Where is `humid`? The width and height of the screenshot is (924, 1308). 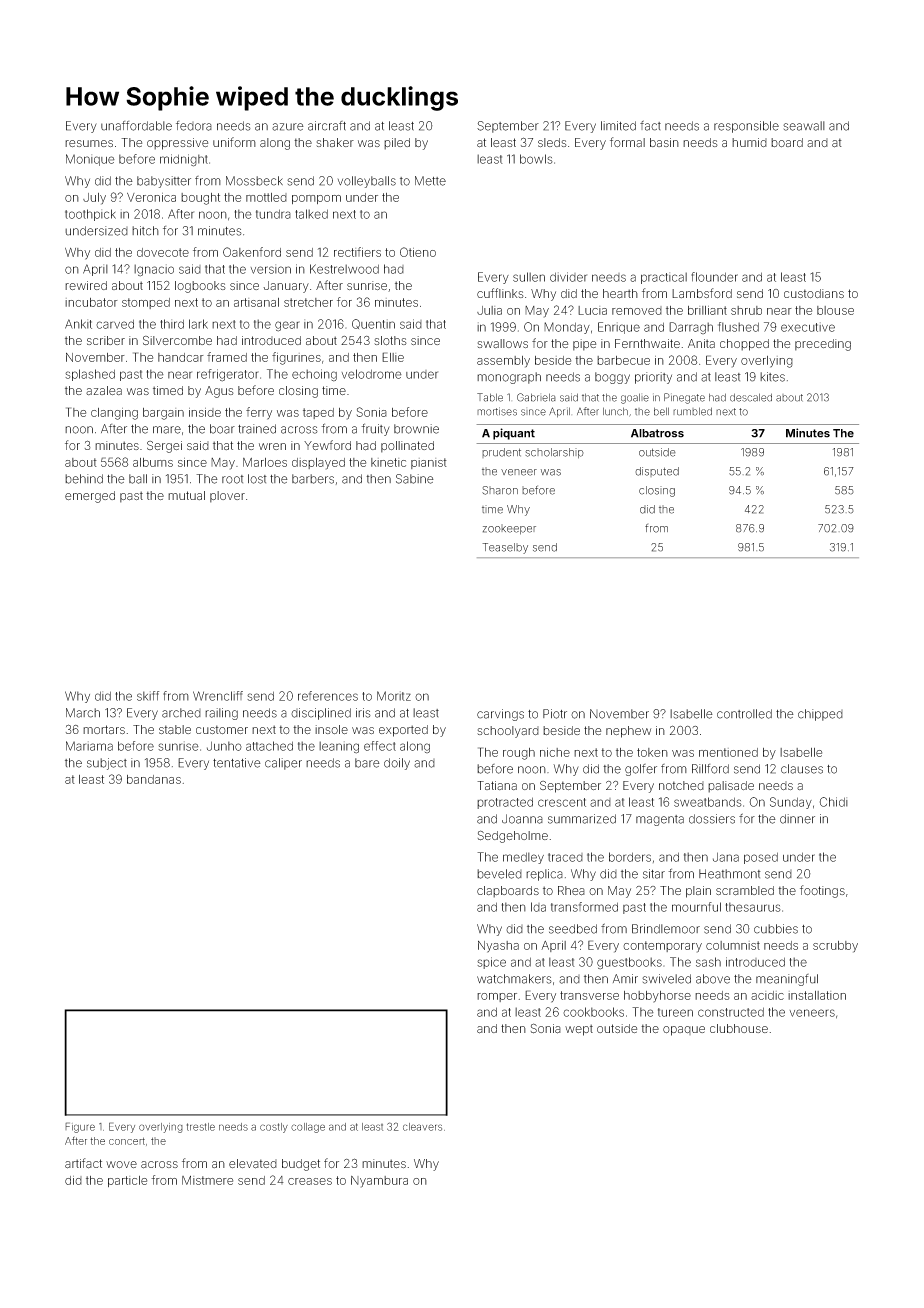 humid is located at coordinates (749, 142).
